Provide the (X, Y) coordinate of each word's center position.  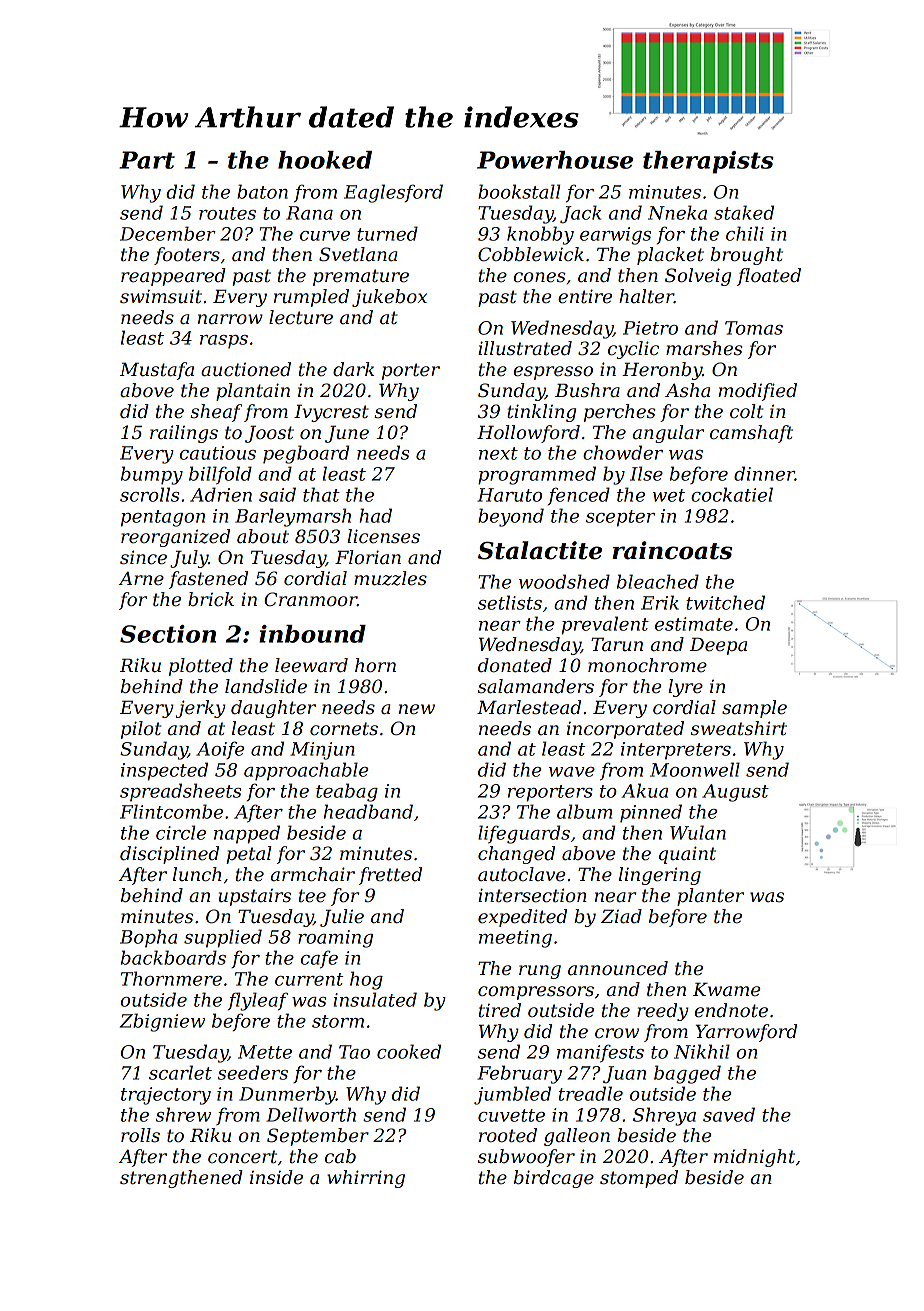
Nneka (677, 212)
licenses (383, 536)
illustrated (525, 348)
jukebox (389, 298)
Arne (141, 579)
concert (242, 1157)
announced (618, 968)
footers (187, 256)
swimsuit (161, 297)
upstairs (255, 897)
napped (247, 834)
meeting (515, 939)
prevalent (605, 625)
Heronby (662, 371)
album (584, 811)
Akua (644, 790)
